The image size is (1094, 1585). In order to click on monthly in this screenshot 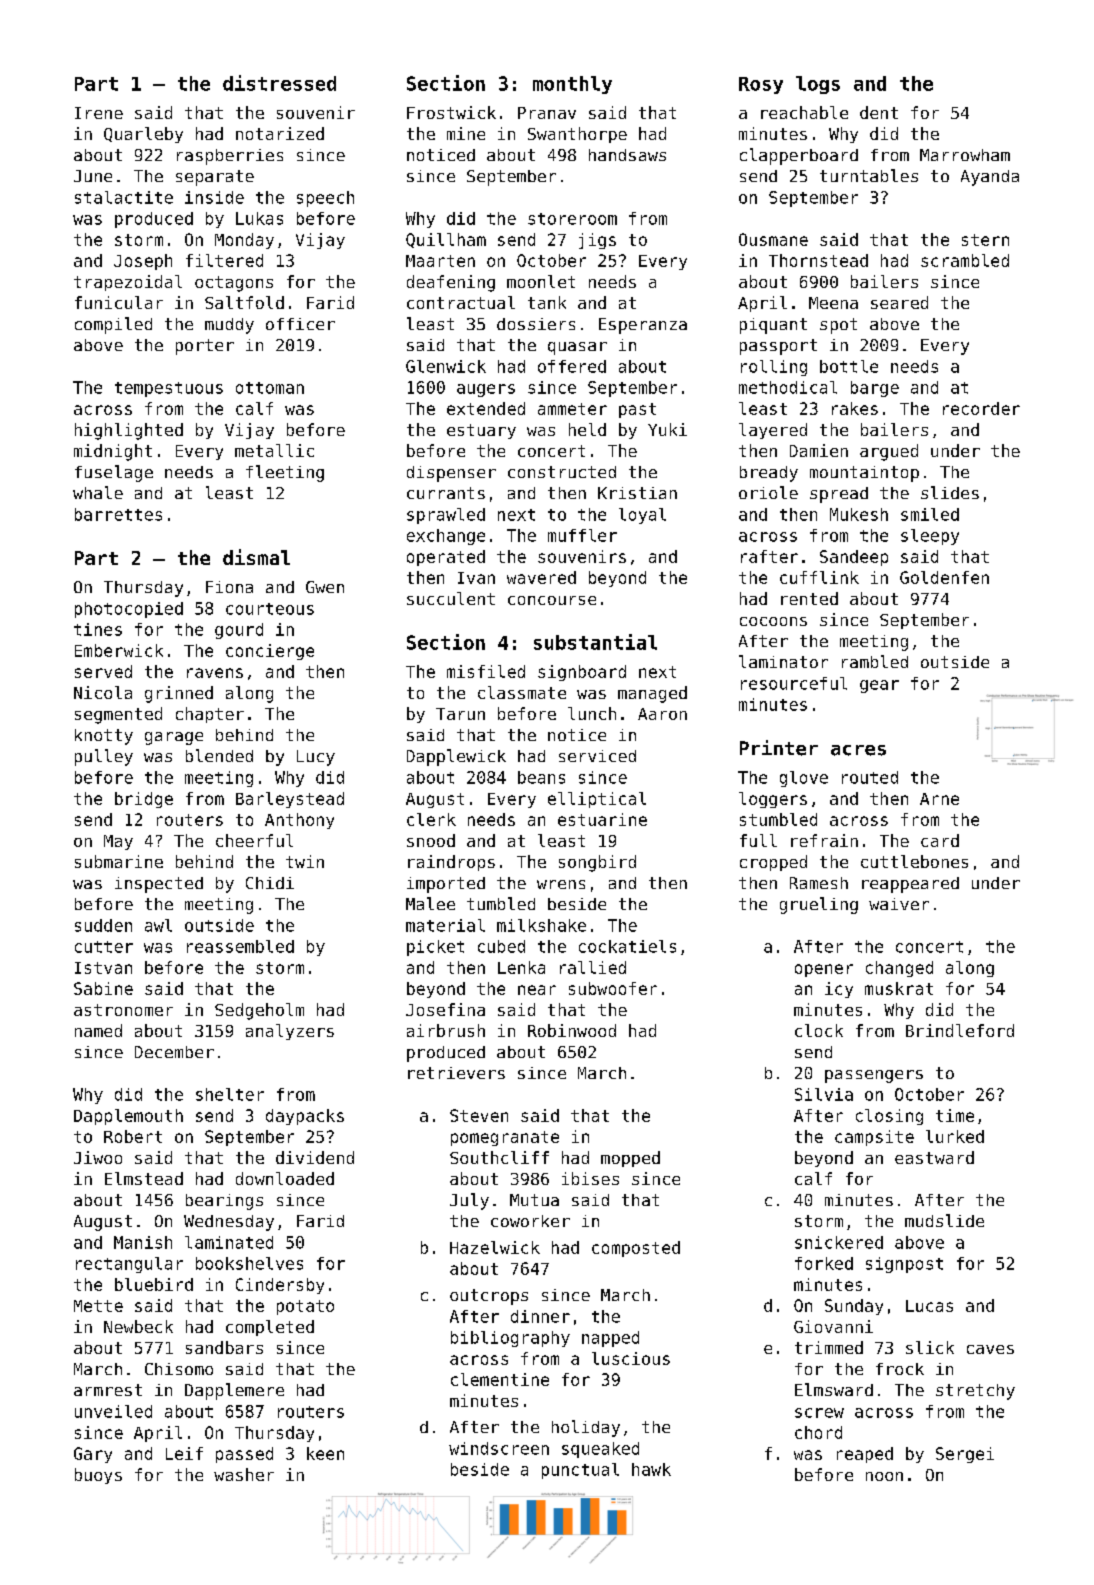, I will do `click(572, 85)`.
